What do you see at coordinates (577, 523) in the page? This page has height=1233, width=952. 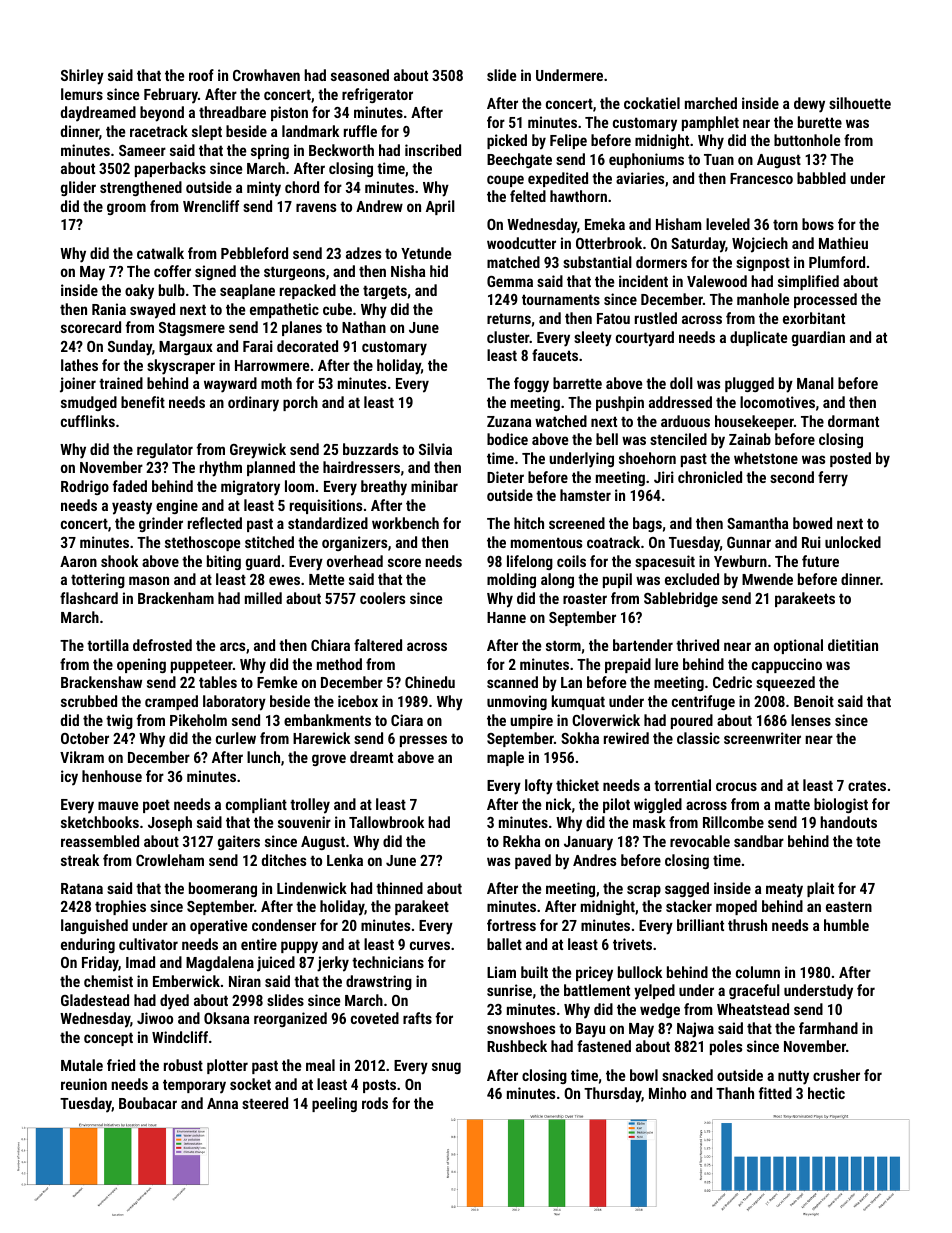 I see `screened` at bounding box center [577, 523].
